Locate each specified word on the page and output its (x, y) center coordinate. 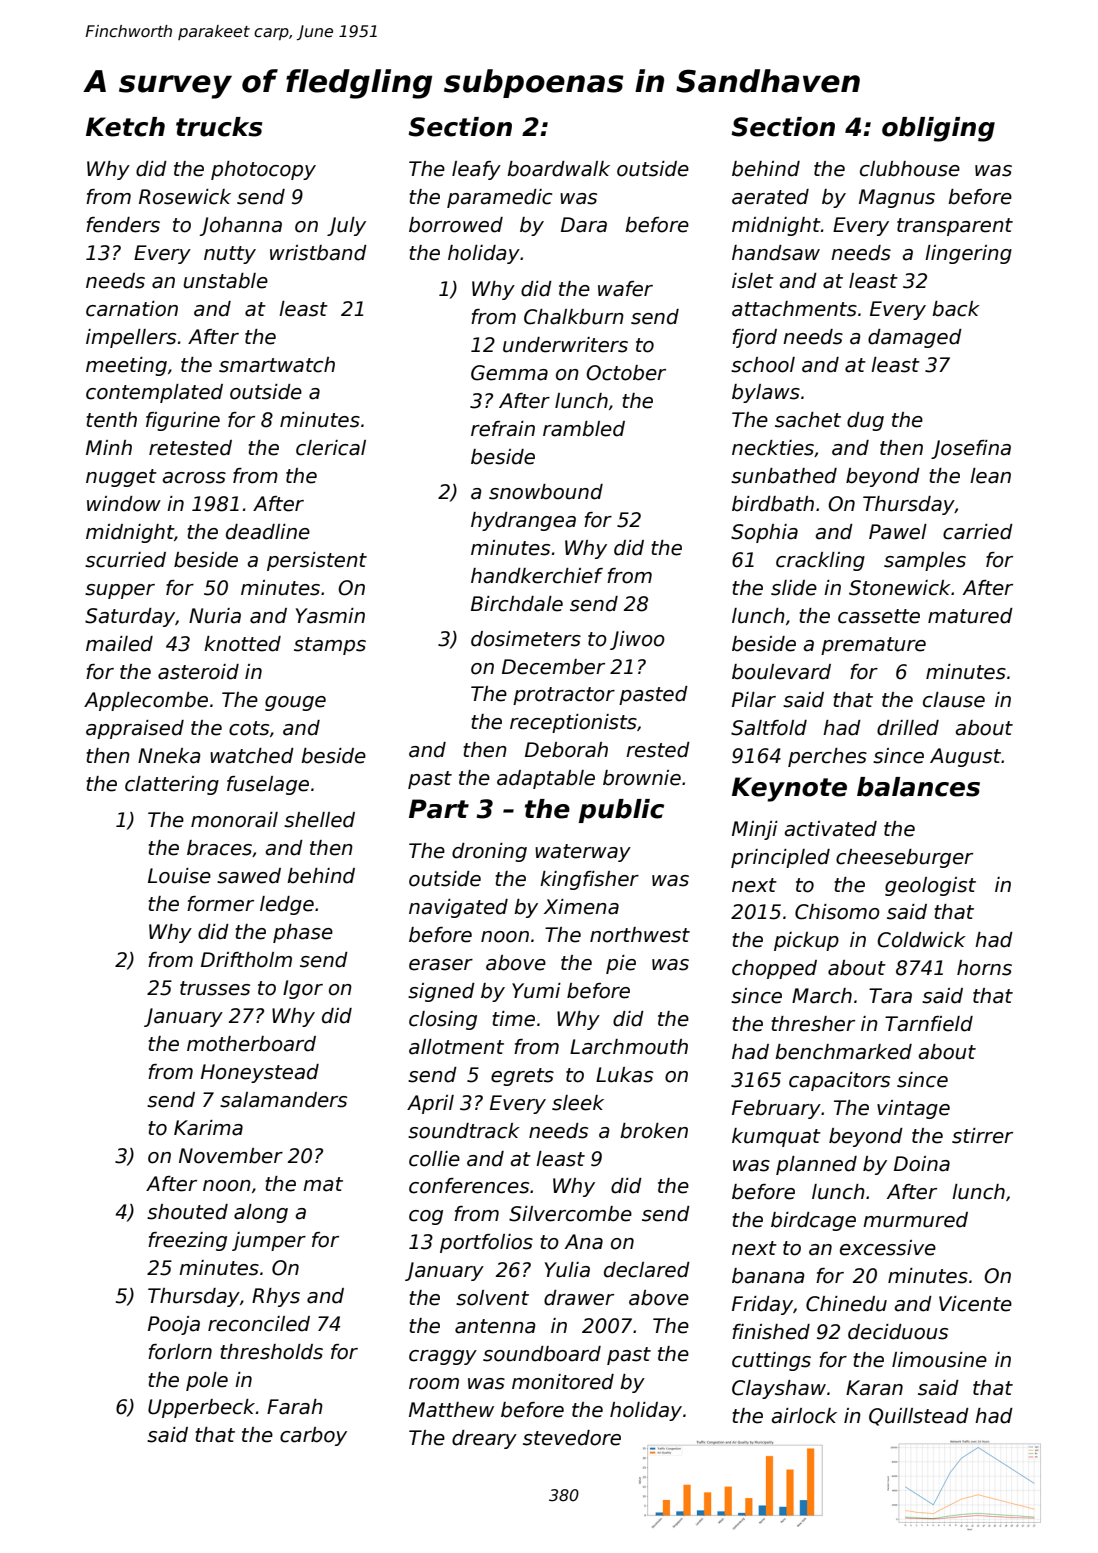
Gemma (509, 373)
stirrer (982, 1136)
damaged (915, 338)
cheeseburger (904, 858)
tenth (111, 420)
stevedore (572, 1438)
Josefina (971, 449)
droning (489, 852)
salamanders (283, 1100)
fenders (123, 225)
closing (443, 1020)
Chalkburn (574, 317)
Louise (179, 876)
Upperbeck (201, 1408)
